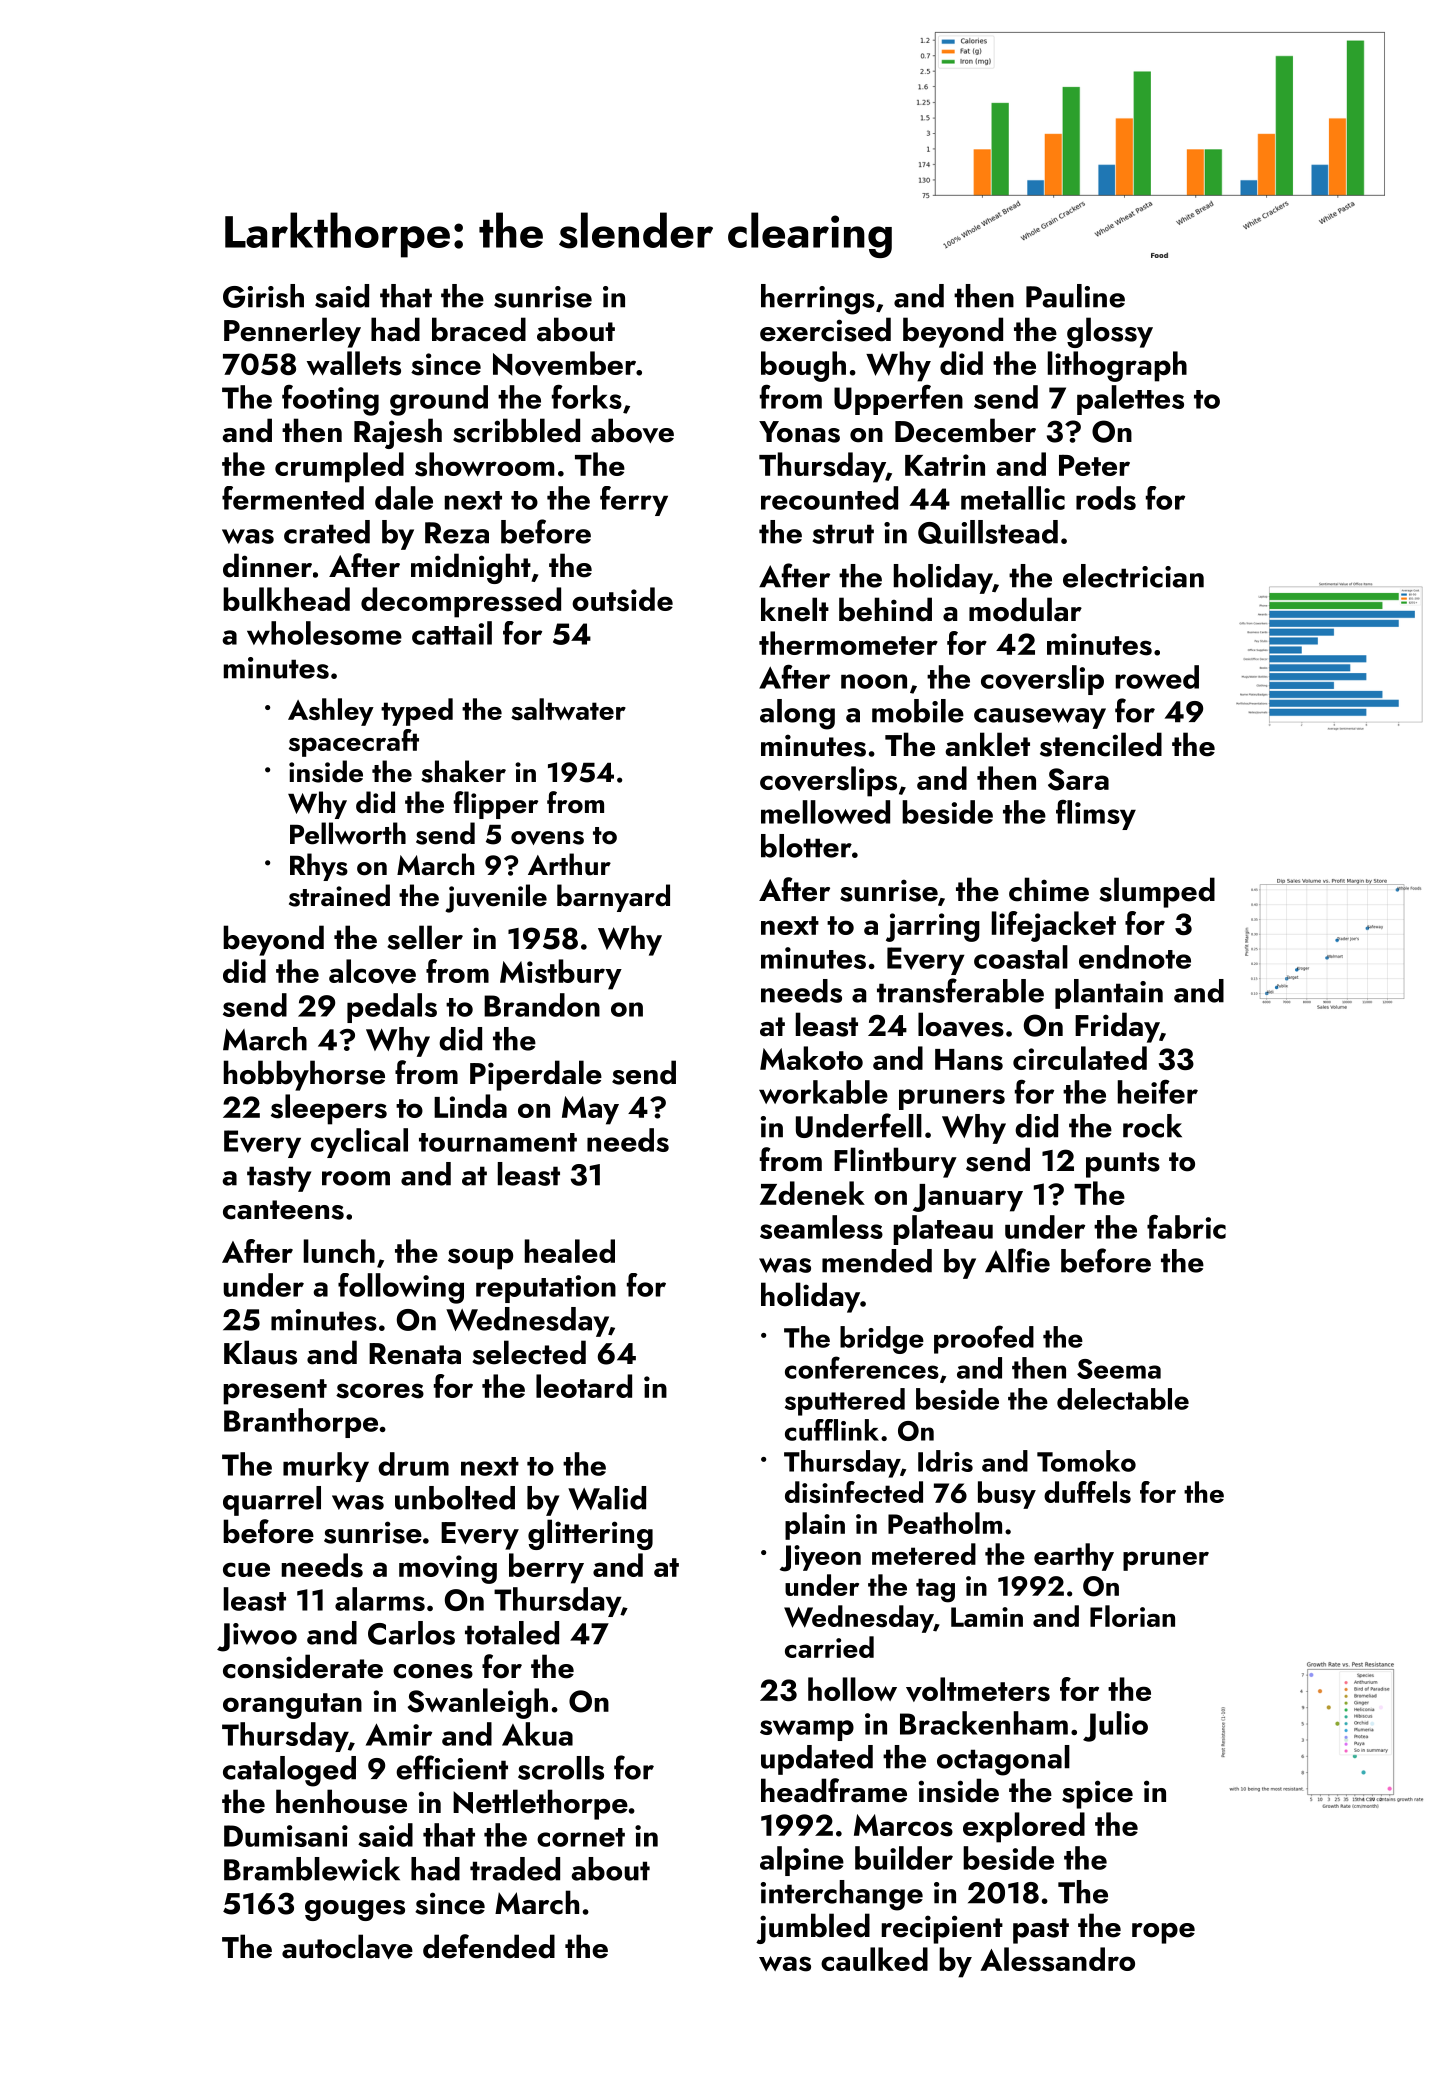  What do you see at coordinates (813, 1928) in the screenshot?
I see `jumbled` at bounding box center [813, 1928].
